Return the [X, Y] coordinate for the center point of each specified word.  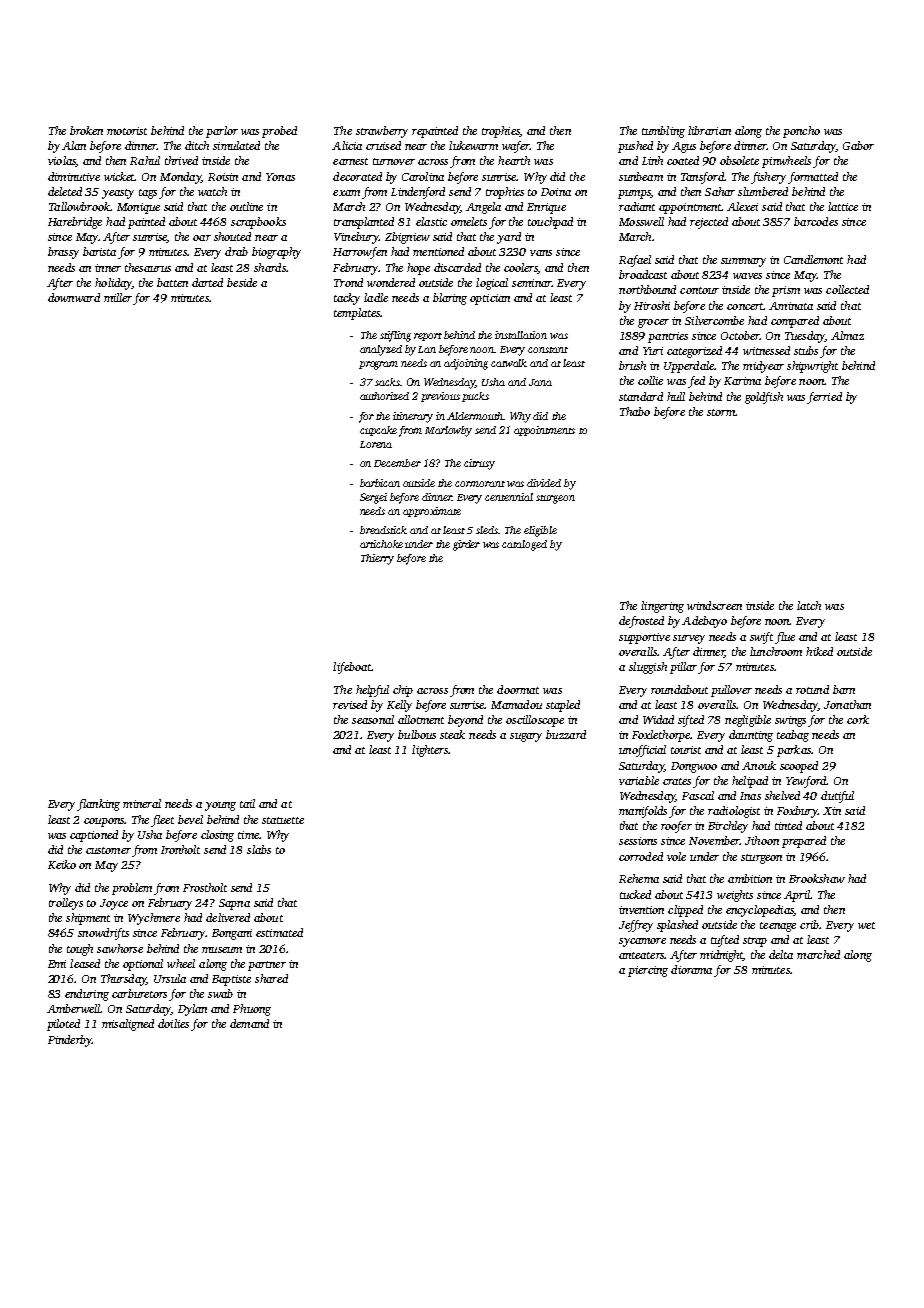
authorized [384, 396]
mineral [142, 803]
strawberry [382, 132]
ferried [824, 398]
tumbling [663, 132]
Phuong [252, 1010]
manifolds [643, 812]
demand [249, 1023]
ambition [750, 878]
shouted [232, 236]
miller [118, 297]
